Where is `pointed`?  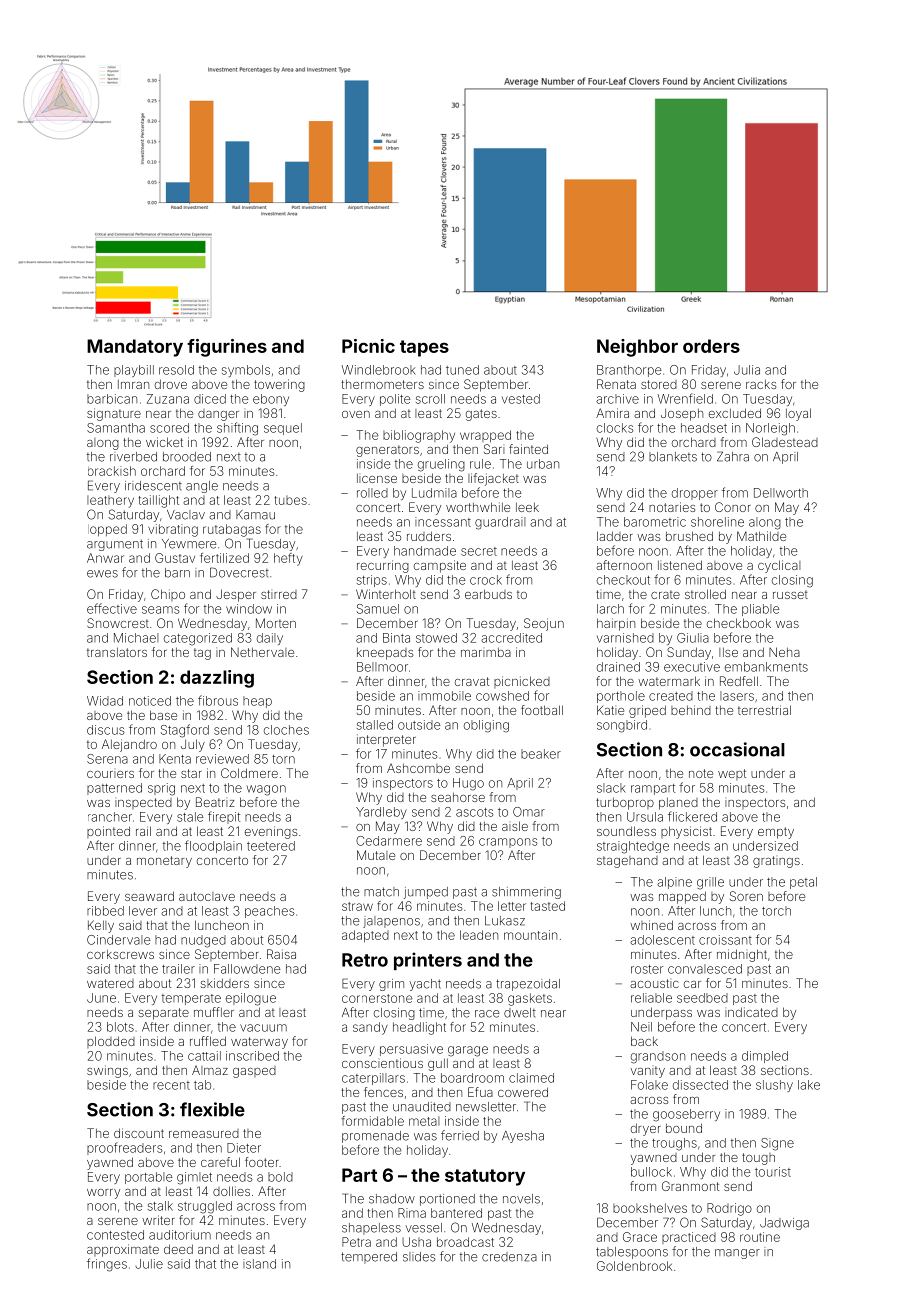 pointed is located at coordinates (108, 832).
